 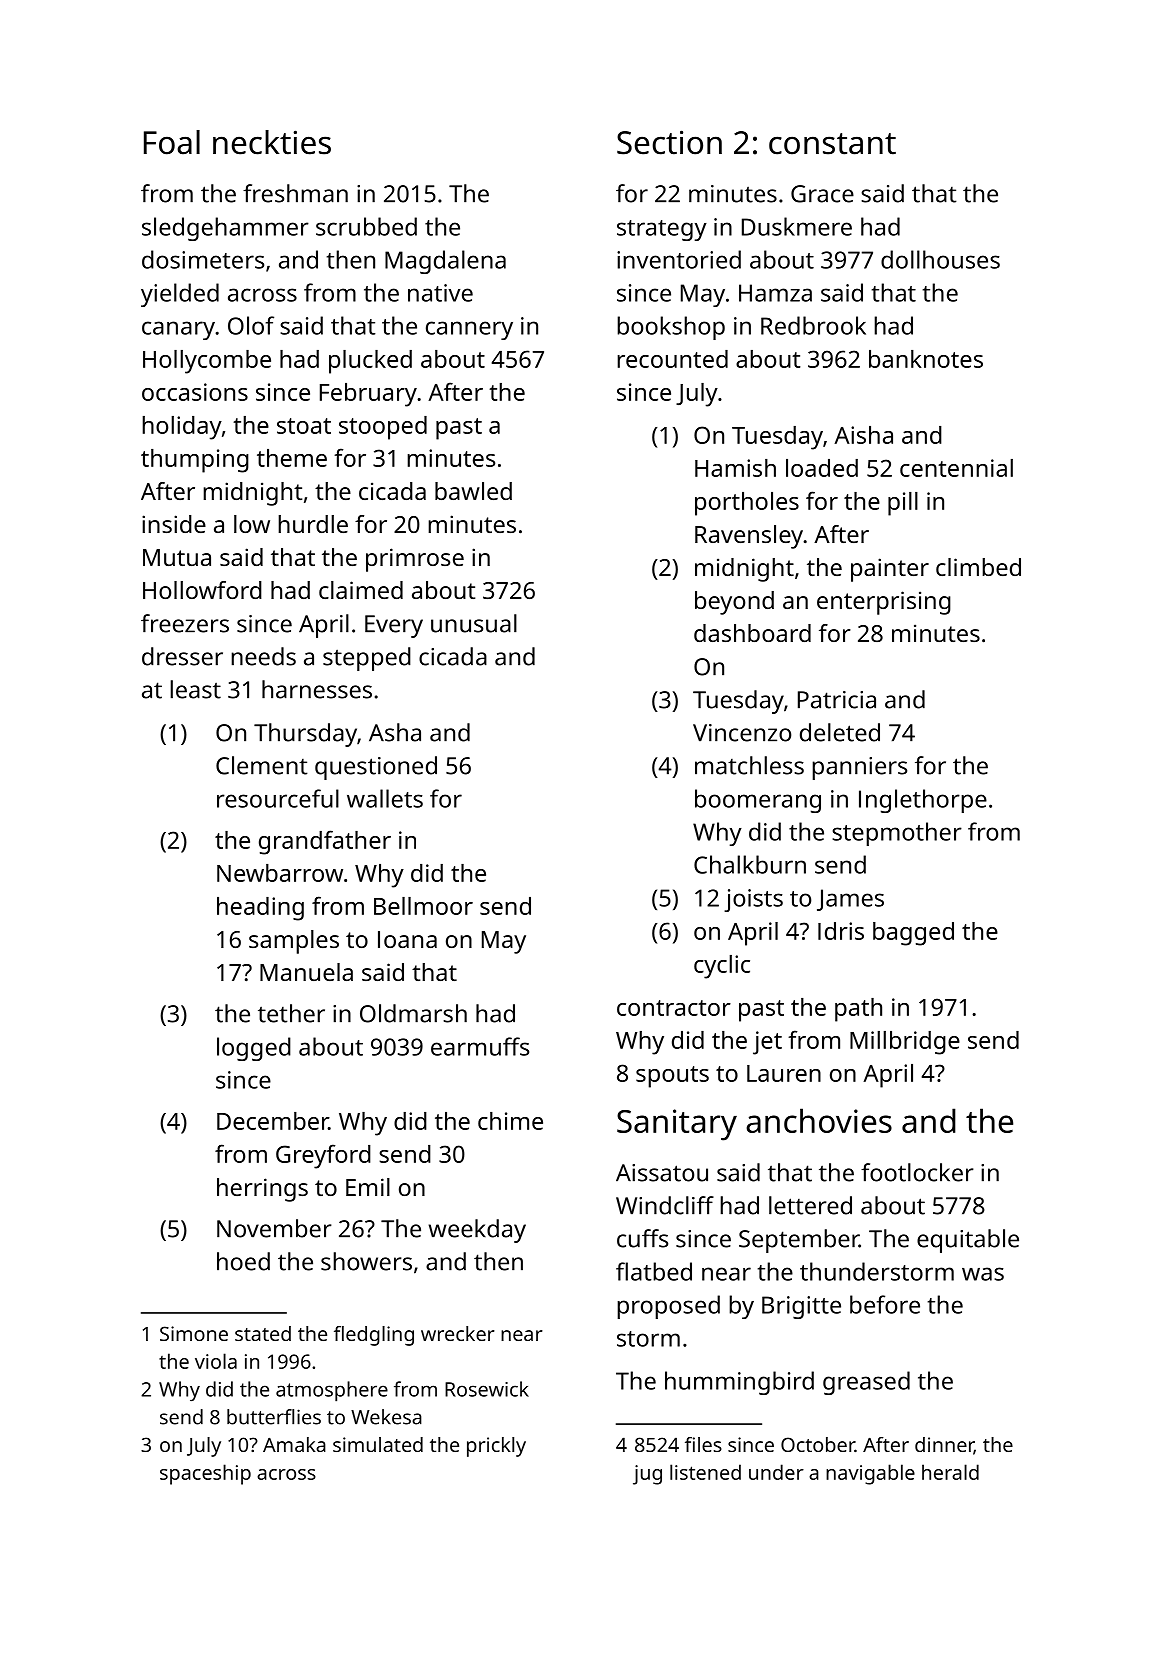 I want to click on recounted, so click(x=672, y=359).
